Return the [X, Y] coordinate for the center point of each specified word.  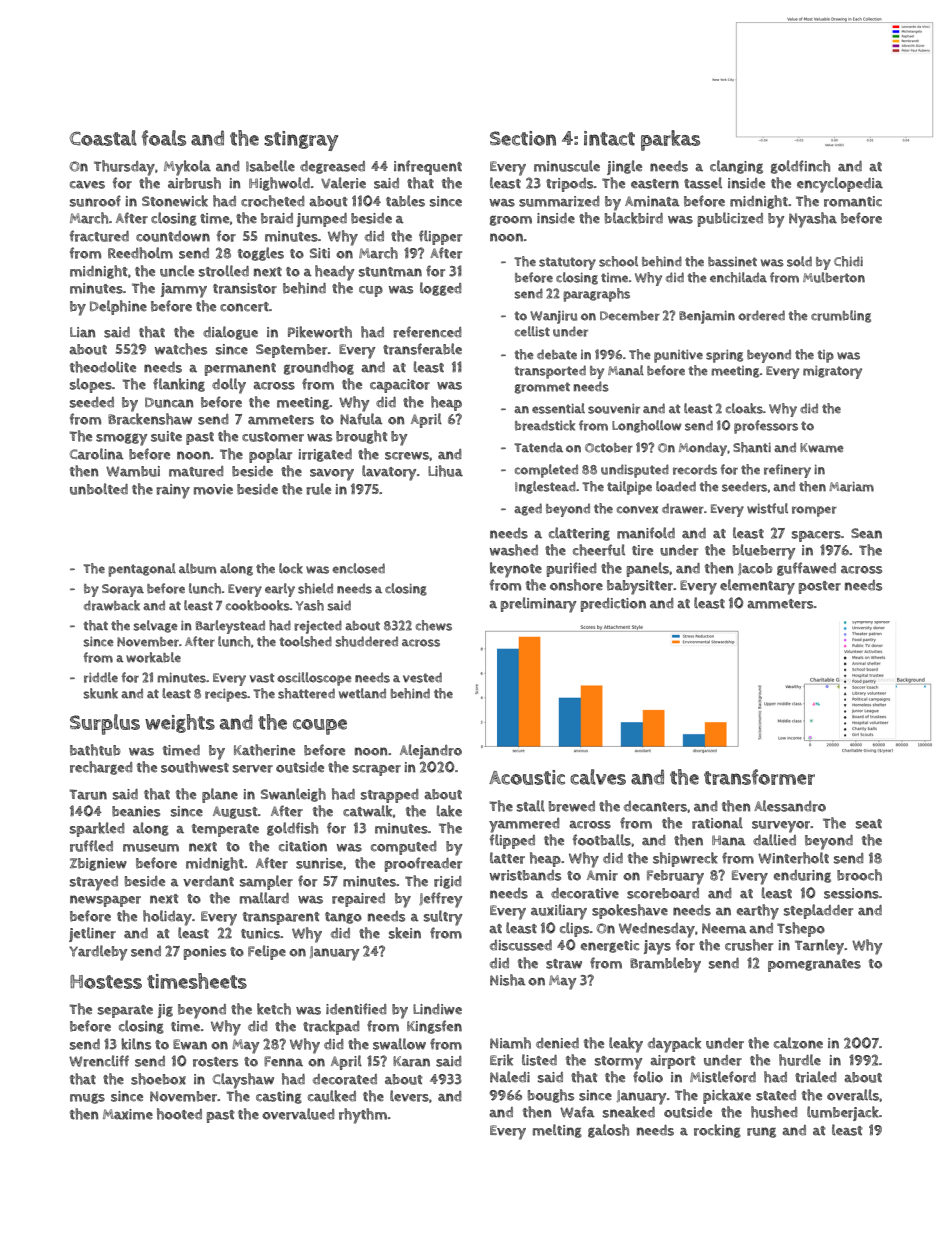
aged [528, 509]
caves [87, 185]
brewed [572, 806]
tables [405, 201]
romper [814, 511]
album [197, 568]
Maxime [128, 1114]
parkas [670, 140]
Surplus [105, 724]
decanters [655, 806]
